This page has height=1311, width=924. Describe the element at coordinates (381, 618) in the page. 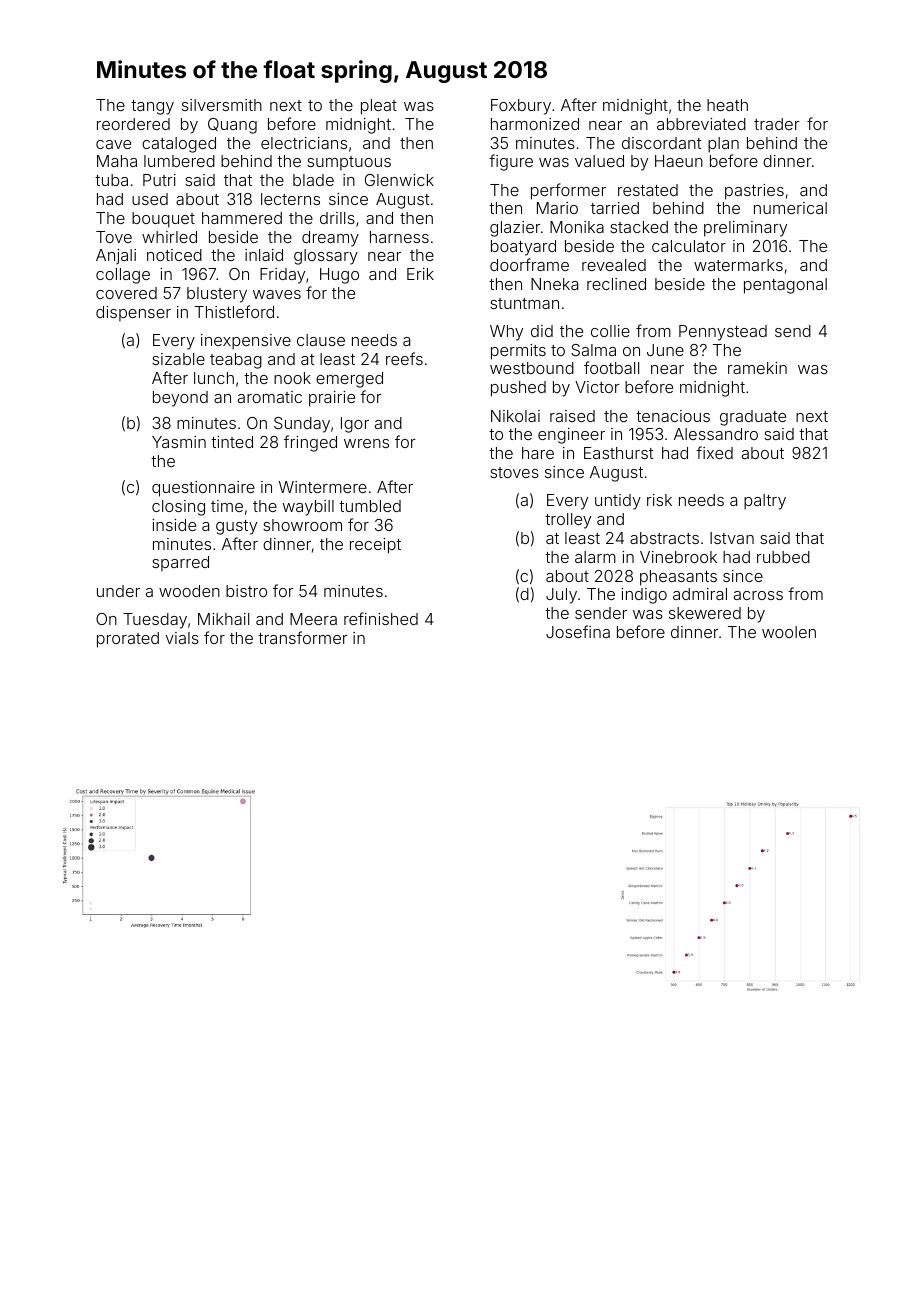

I see `refinished` at that location.
